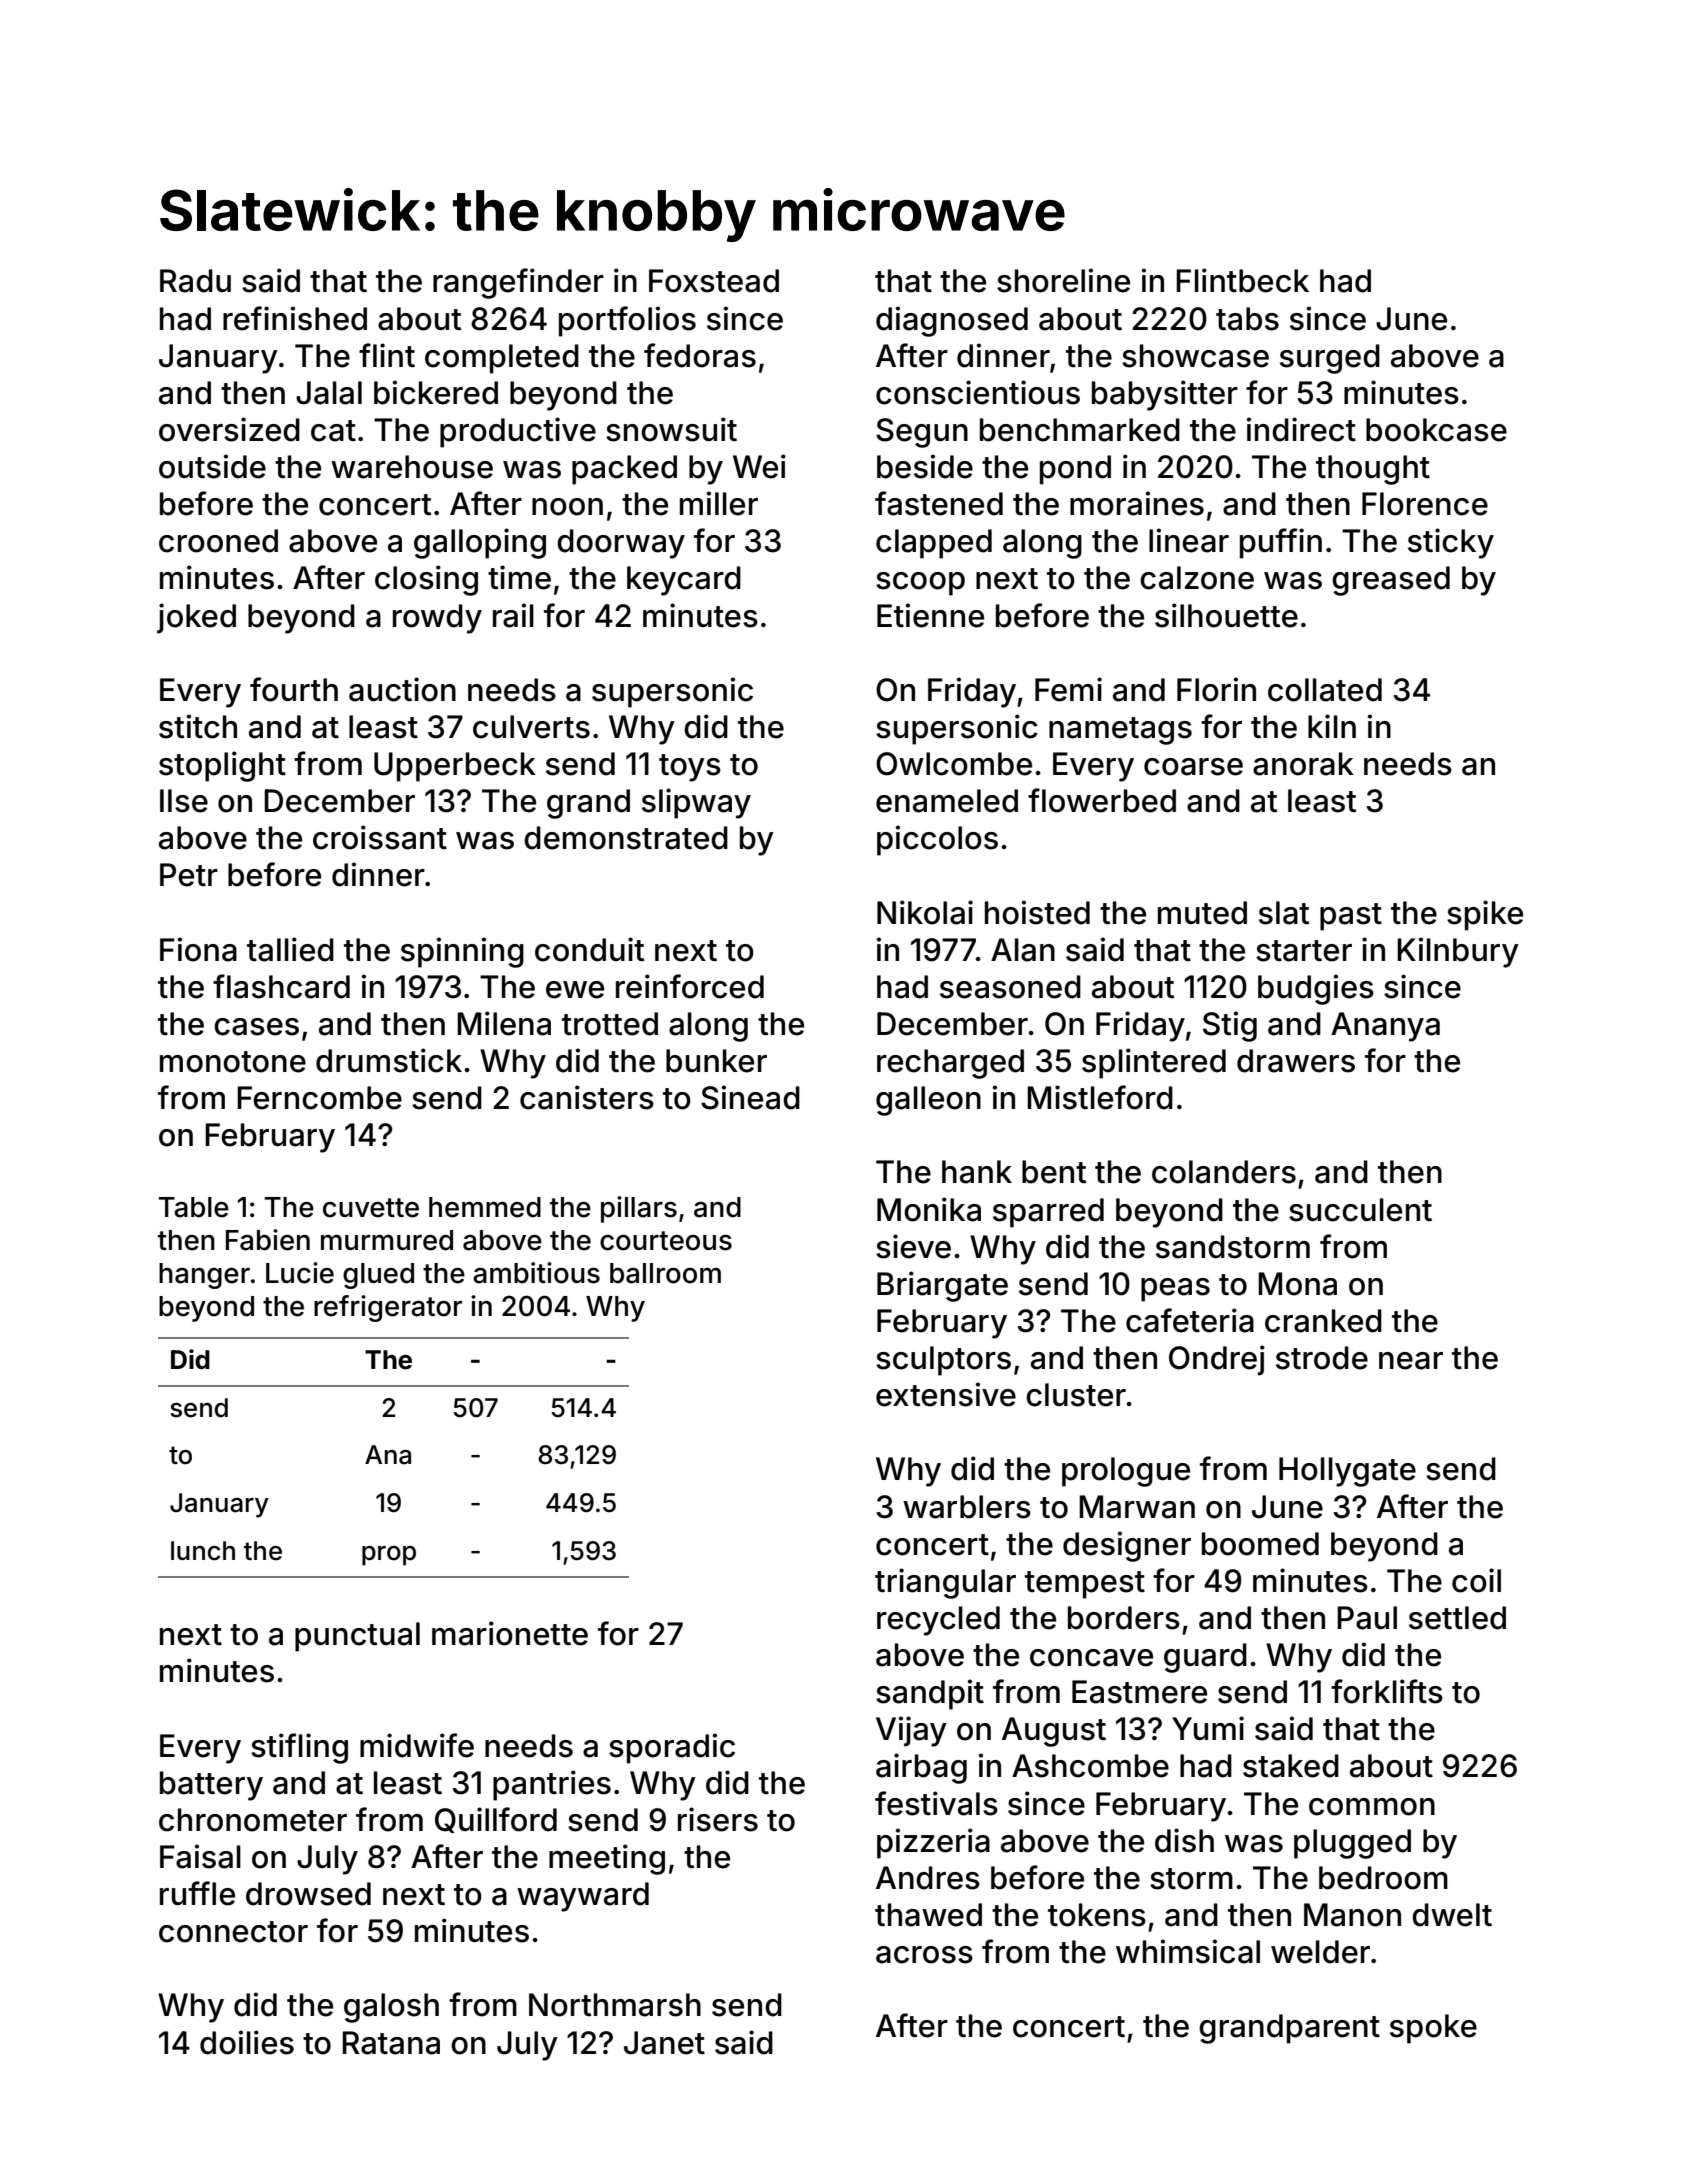 The image size is (1683, 2178). I want to click on coil, so click(1476, 1580).
